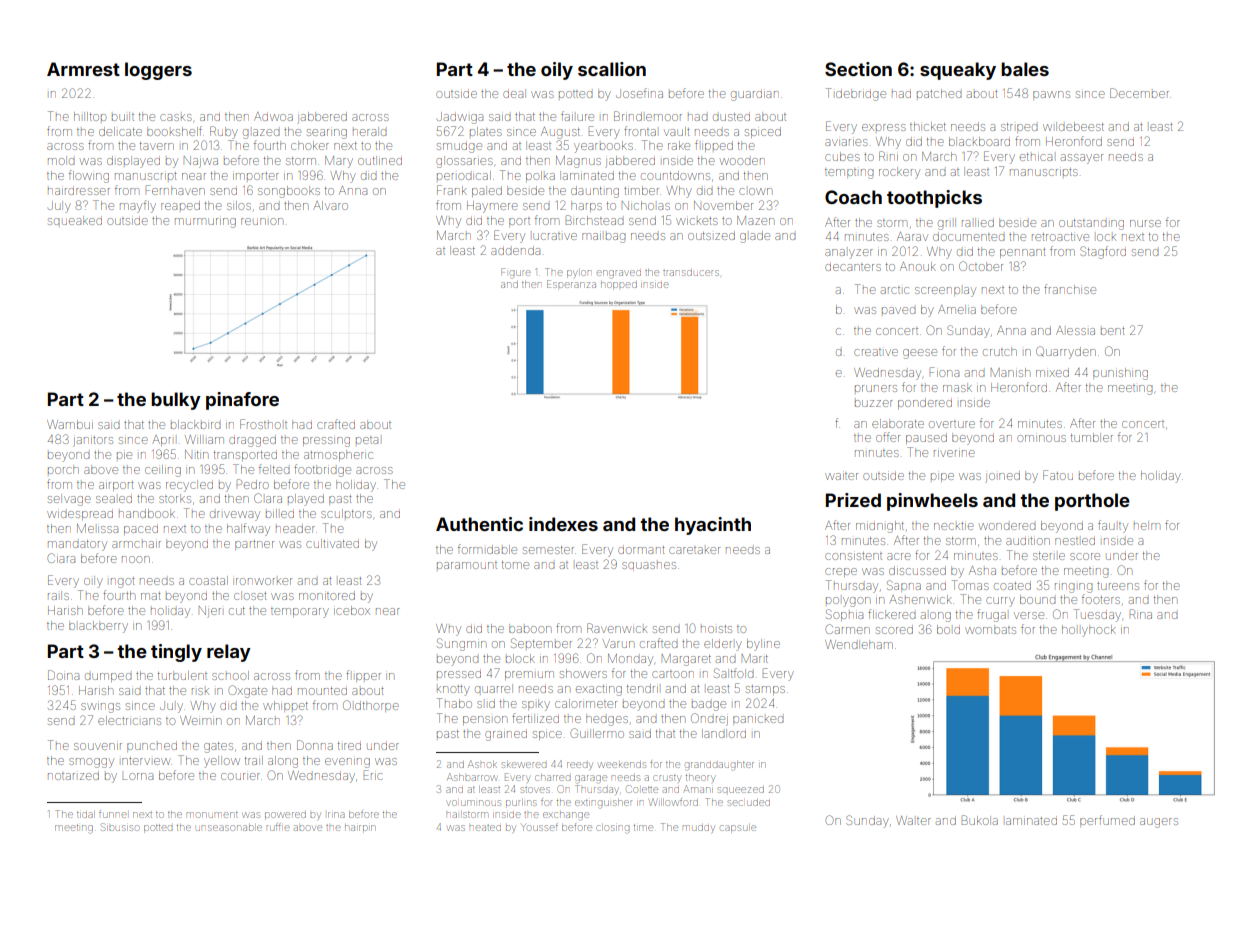 The image size is (1233, 952). Describe the element at coordinates (1025, 69) in the screenshot. I see `bales` at that location.
